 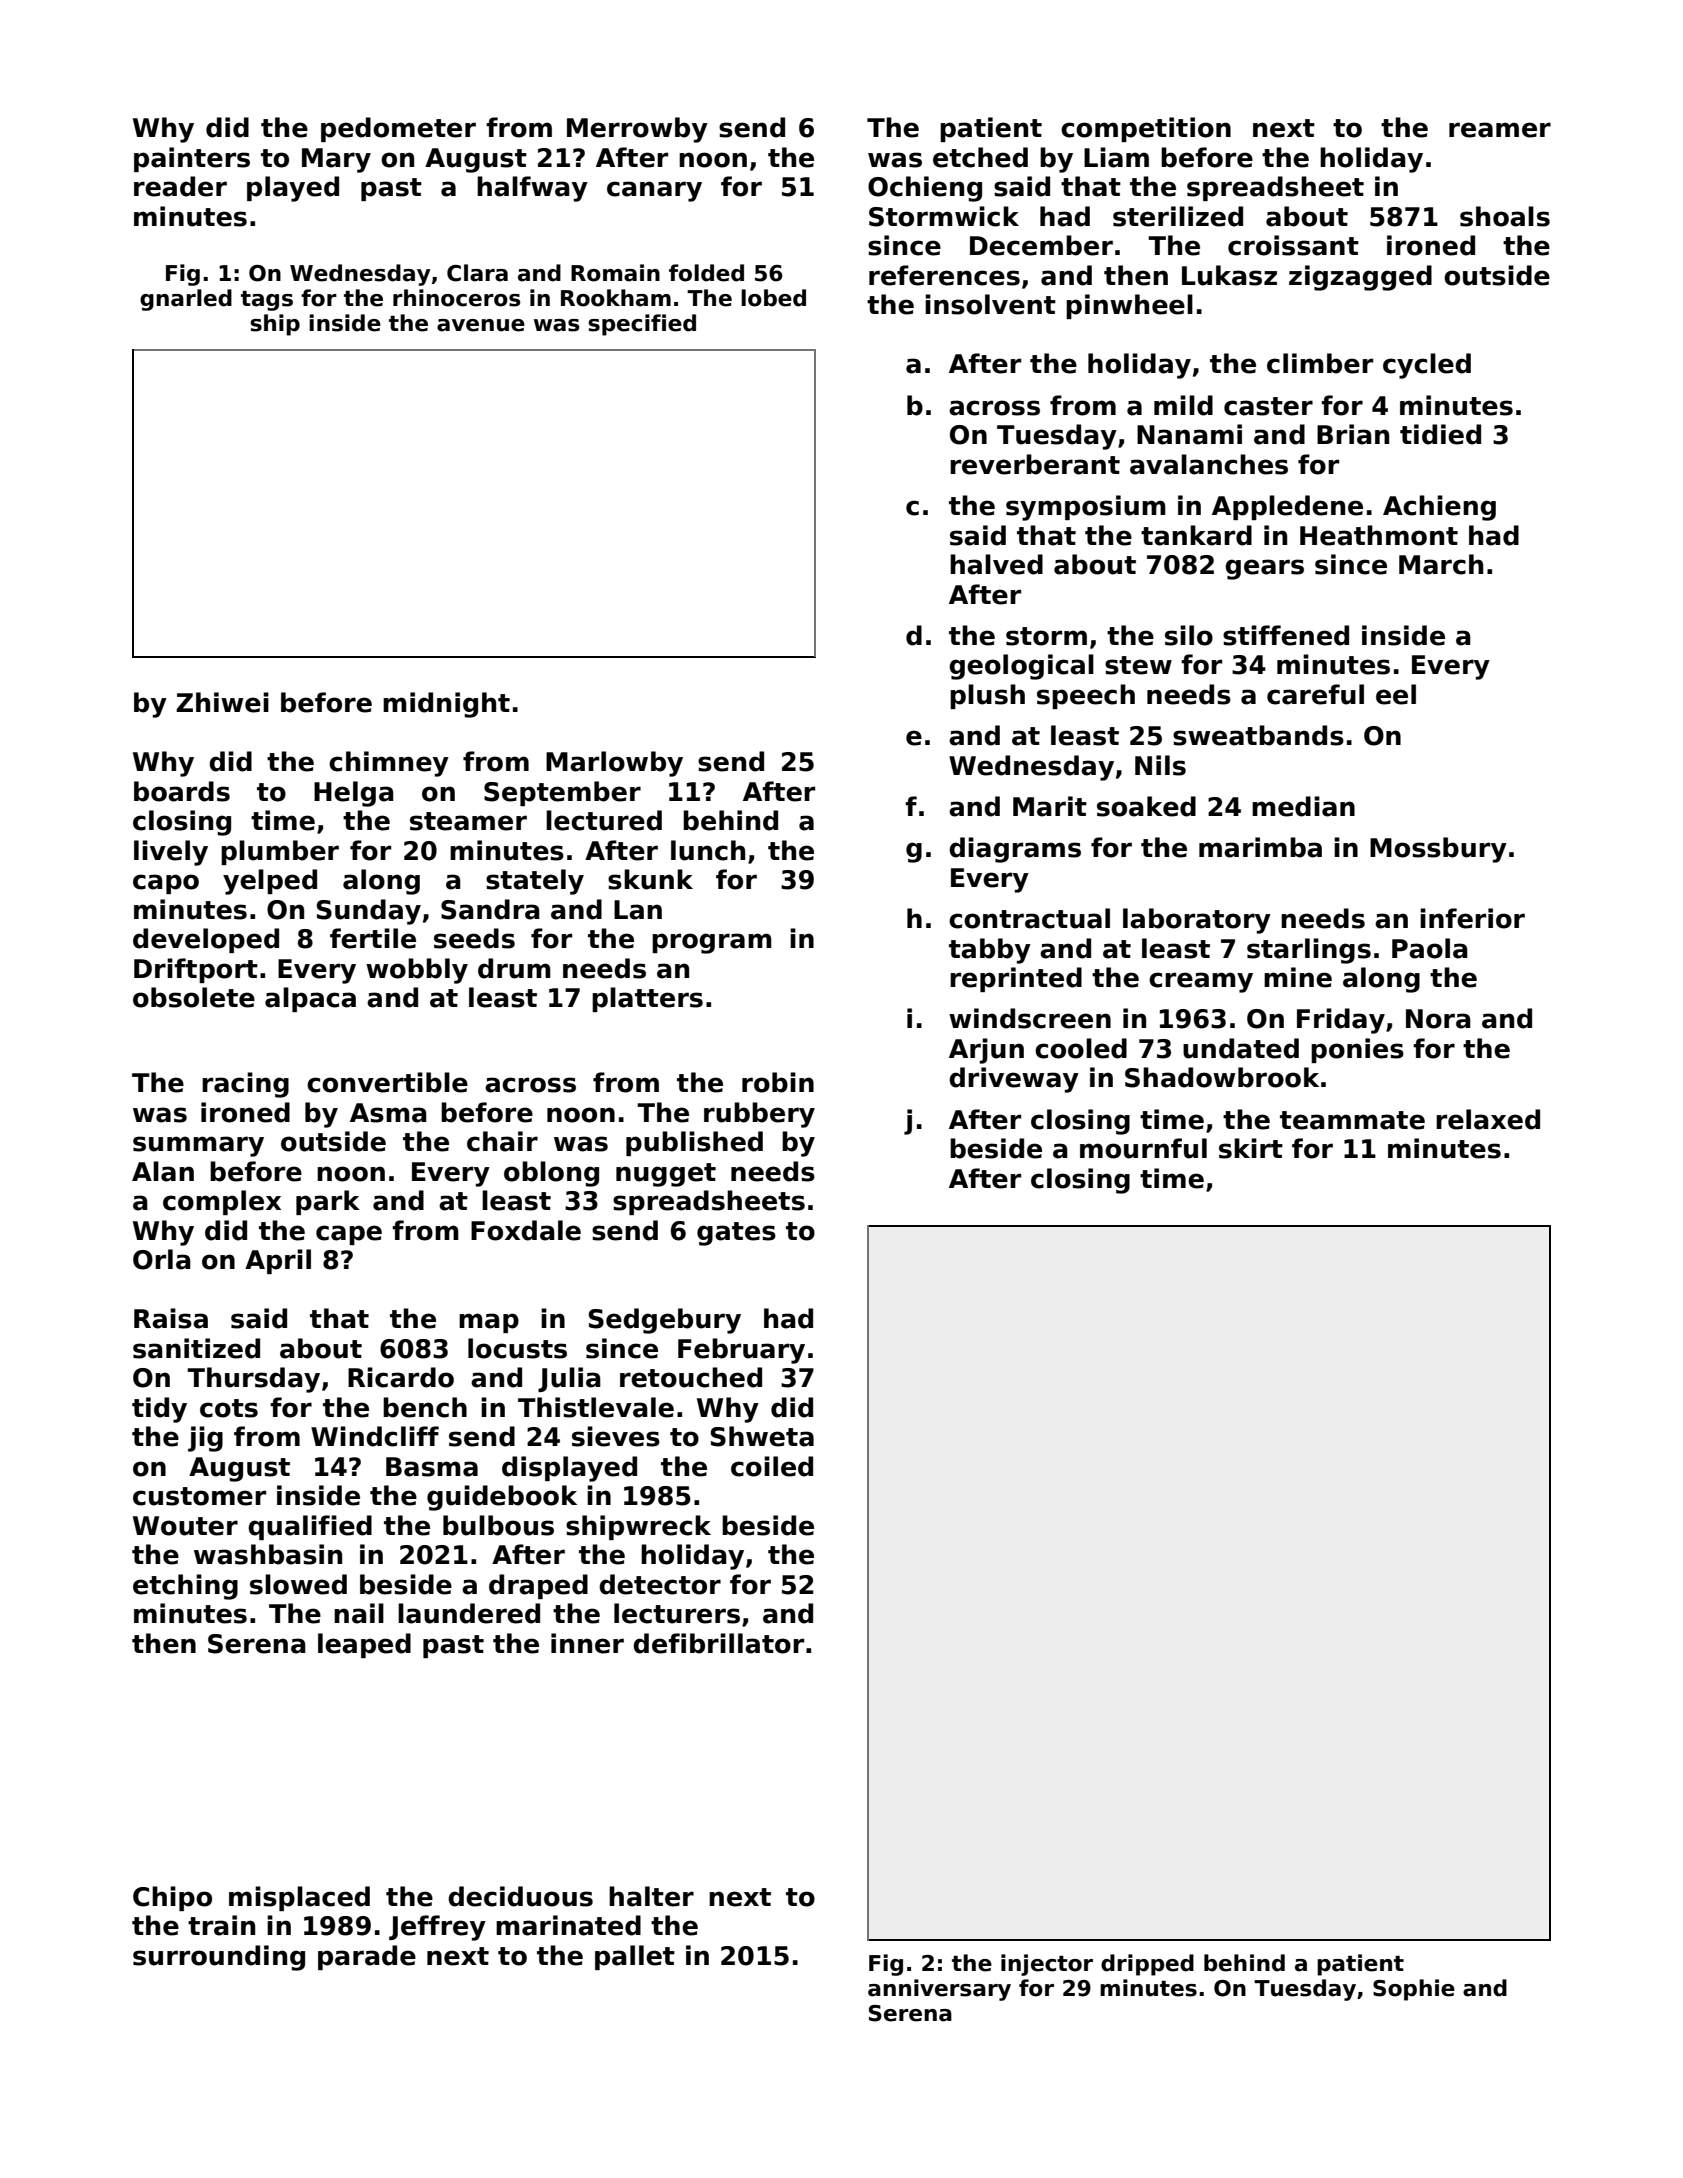 I want to click on specified, so click(x=642, y=325).
